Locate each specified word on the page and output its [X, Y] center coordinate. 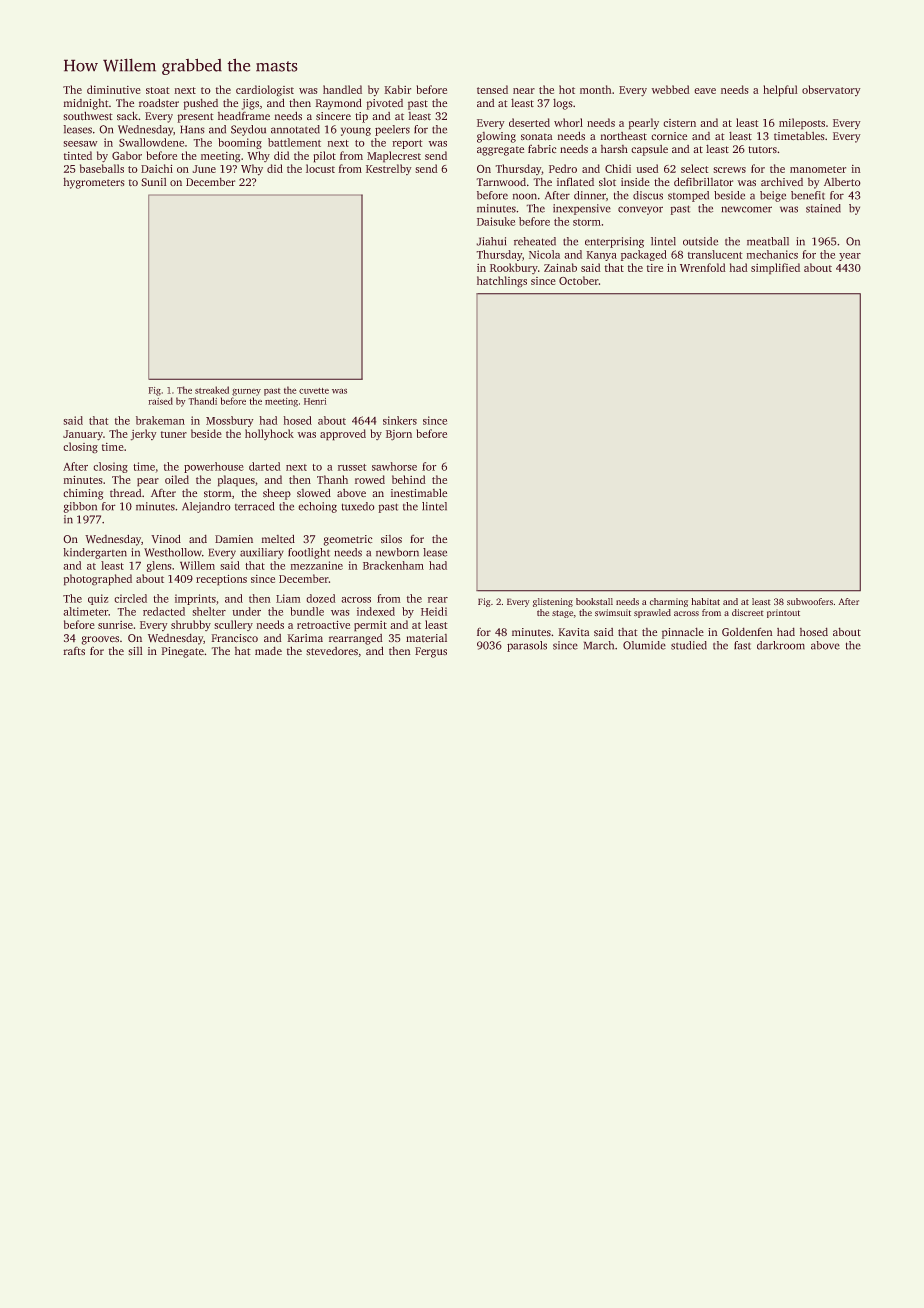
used [647, 168]
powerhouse [214, 467]
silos [391, 539]
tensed [492, 89]
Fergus [431, 652]
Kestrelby [388, 169]
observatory [831, 90]
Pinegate [183, 652]
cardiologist [265, 90]
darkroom [781, 645]
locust [320, 168]
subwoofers [810, 601]
